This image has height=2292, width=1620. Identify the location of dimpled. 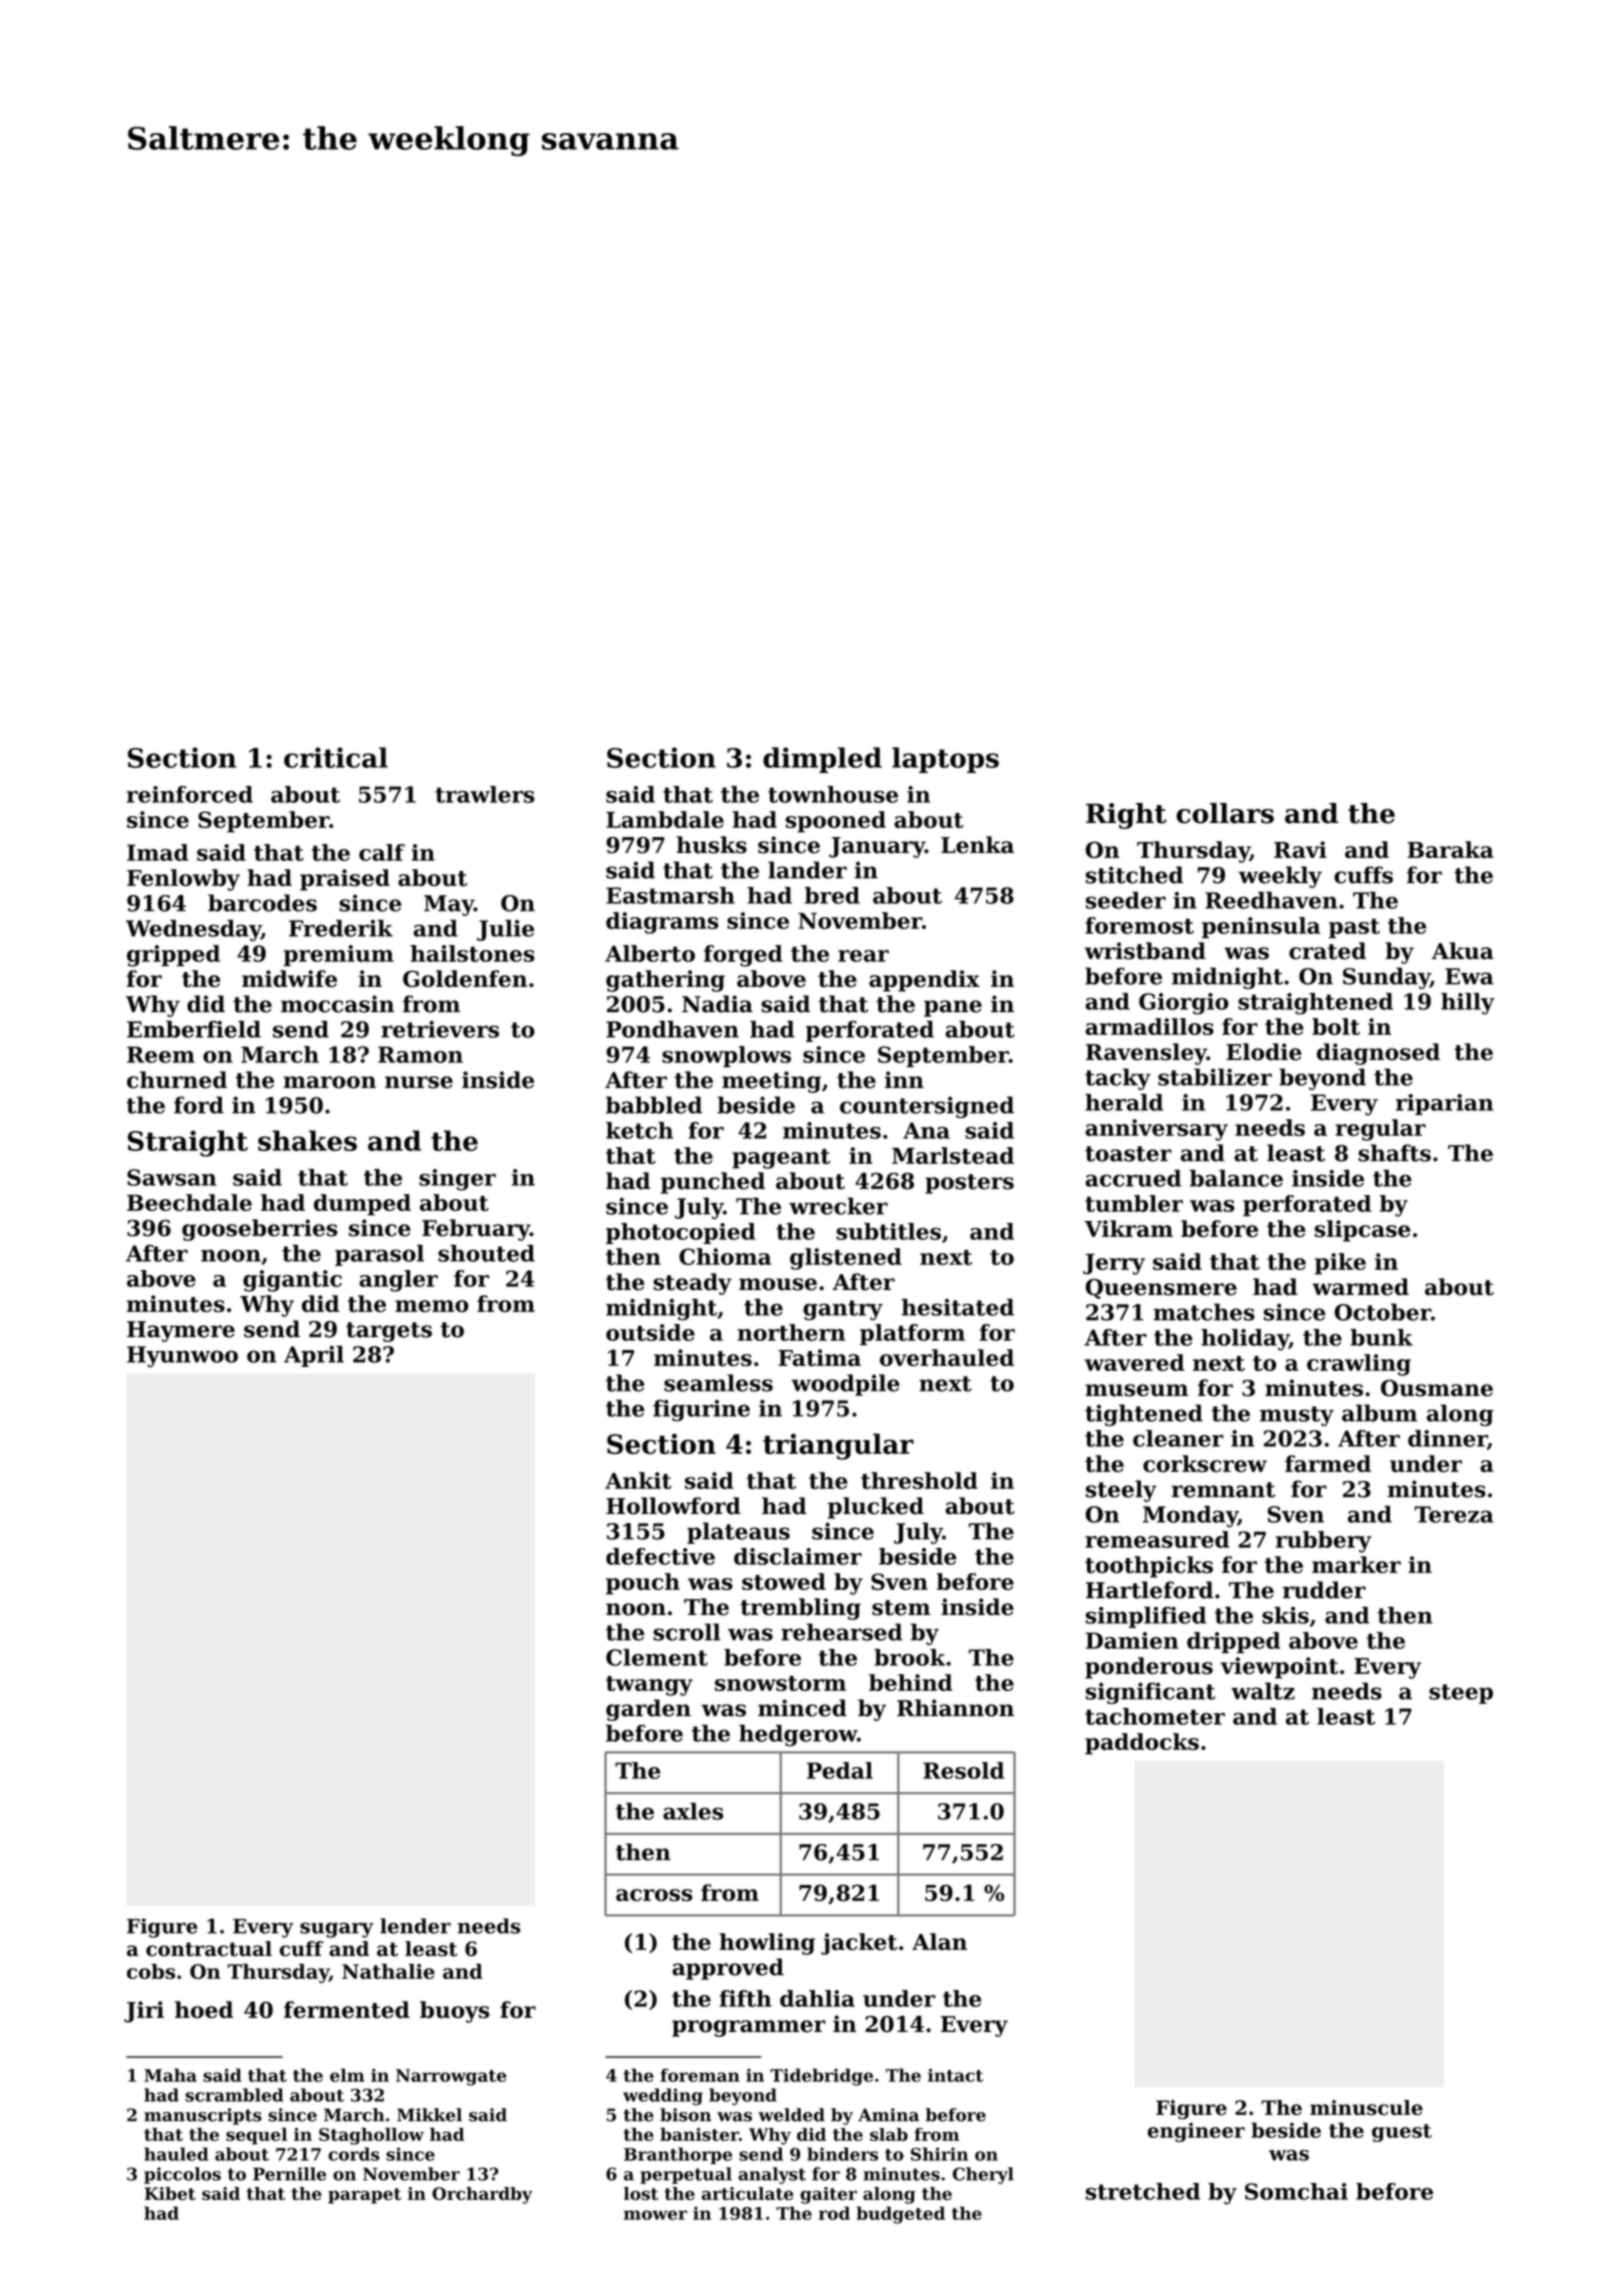
(822, 760).
